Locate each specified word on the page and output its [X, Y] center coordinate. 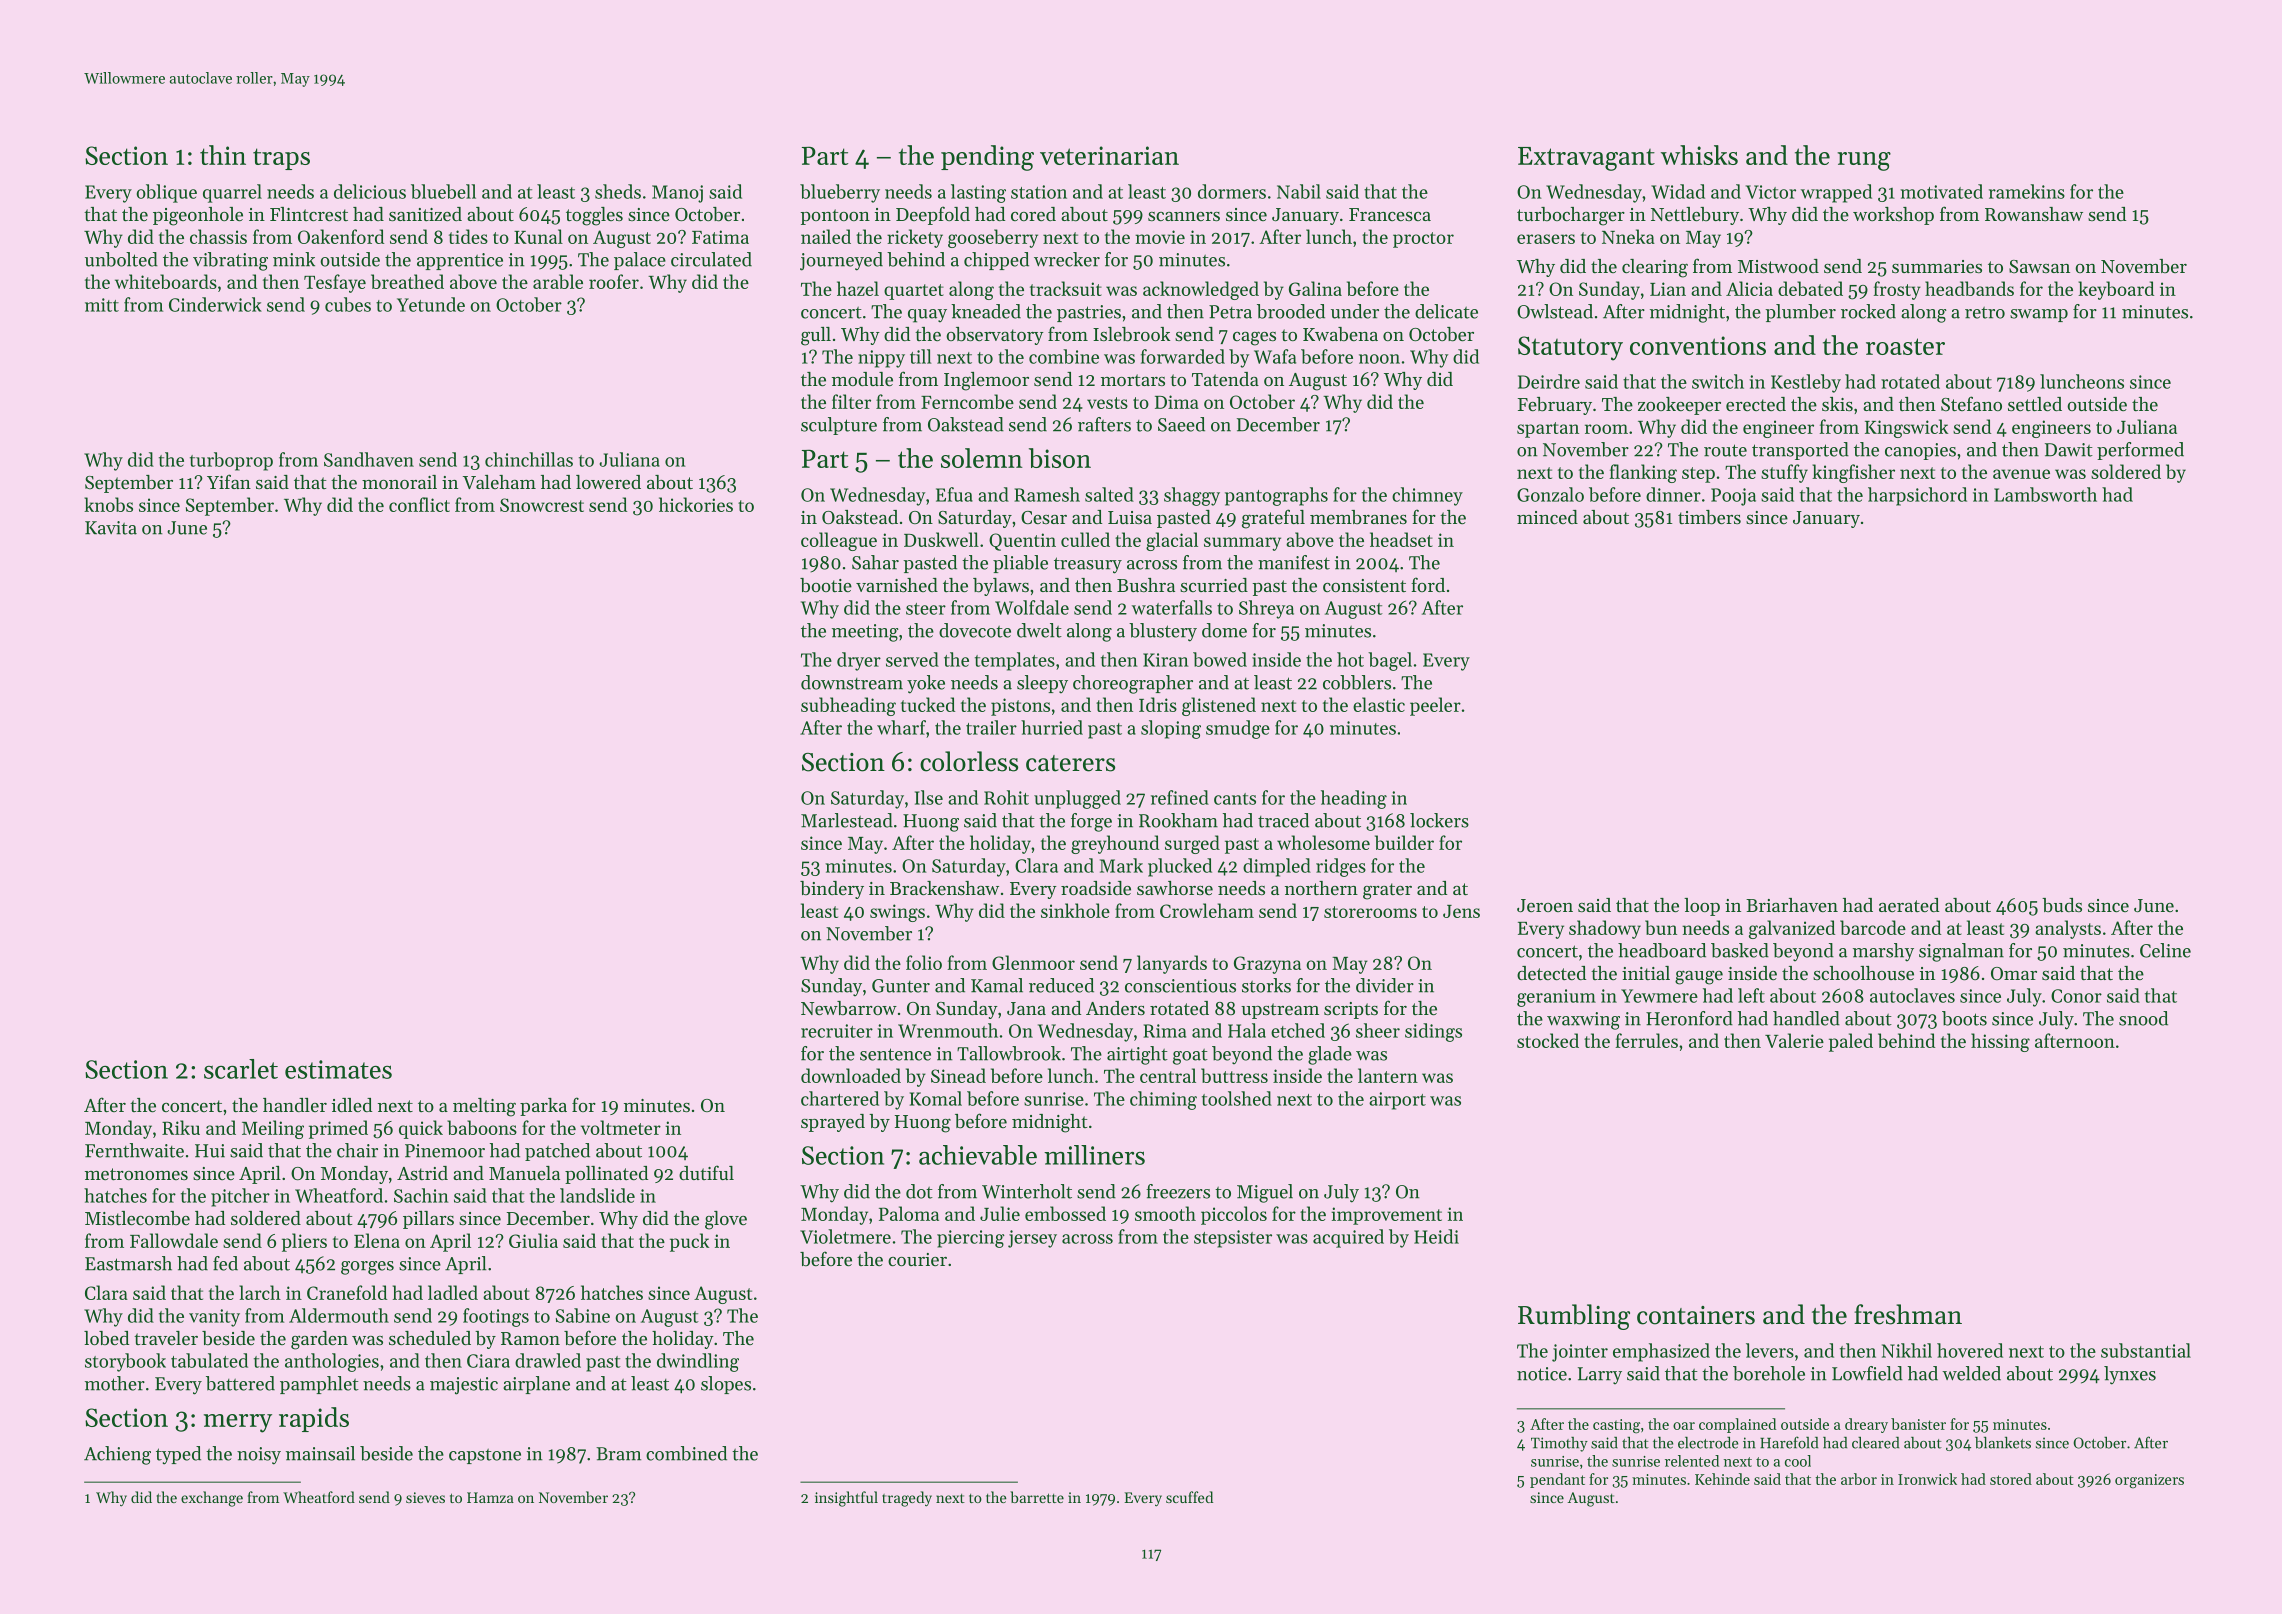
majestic [464, 1386]
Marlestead [847, 820]
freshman [1908, 1314]
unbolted [121, 259]
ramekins [2027, 191]
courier [917, 1259]
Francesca [1390, 214]
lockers [1439, 820]
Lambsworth [2045, 494]
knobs [108, 504]
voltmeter [621, 1127]
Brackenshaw [944, 888]
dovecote [975, 630]
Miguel [1265, 1193]
